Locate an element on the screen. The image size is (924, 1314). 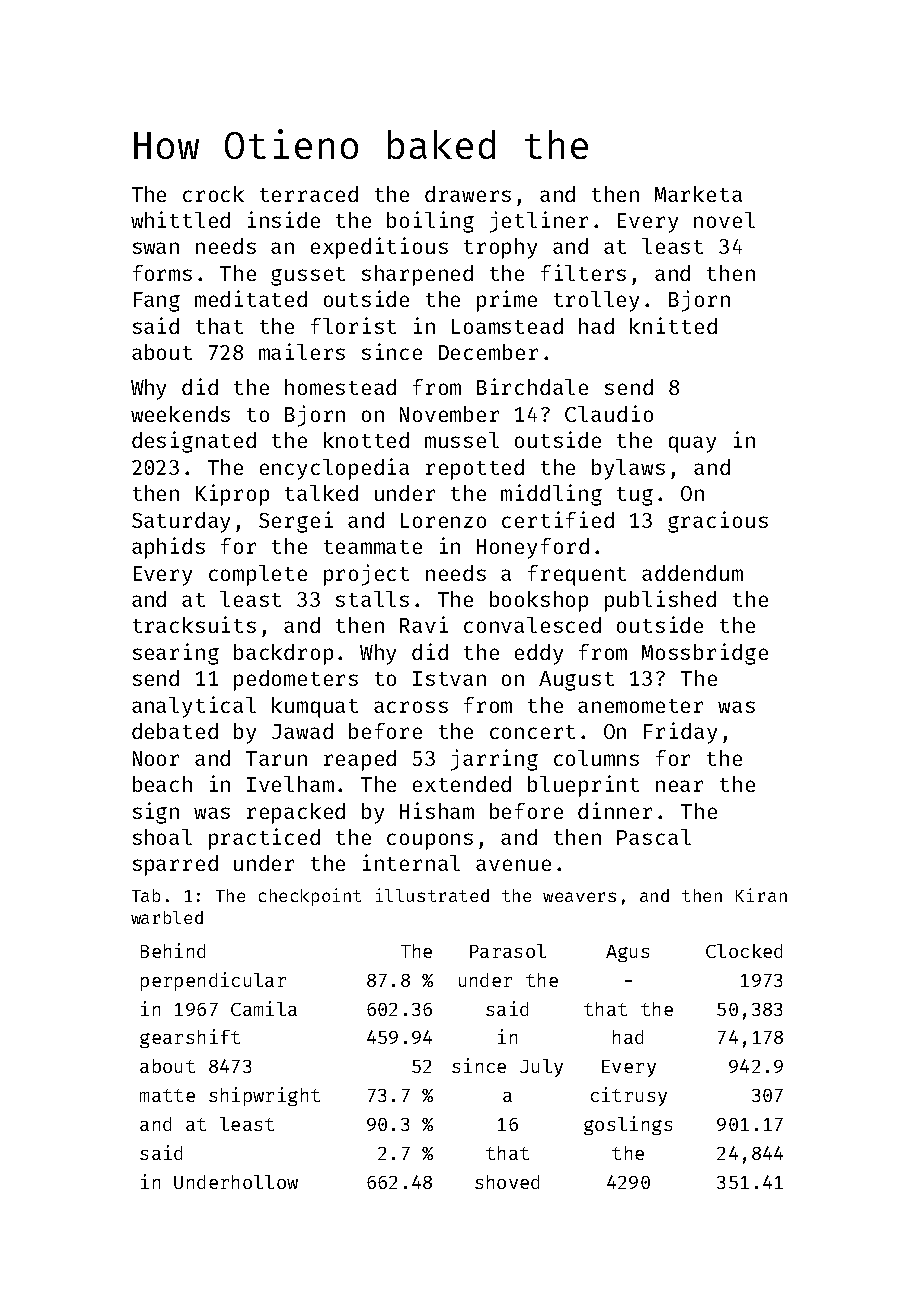
gracious is located at coordinates (718, 522).
